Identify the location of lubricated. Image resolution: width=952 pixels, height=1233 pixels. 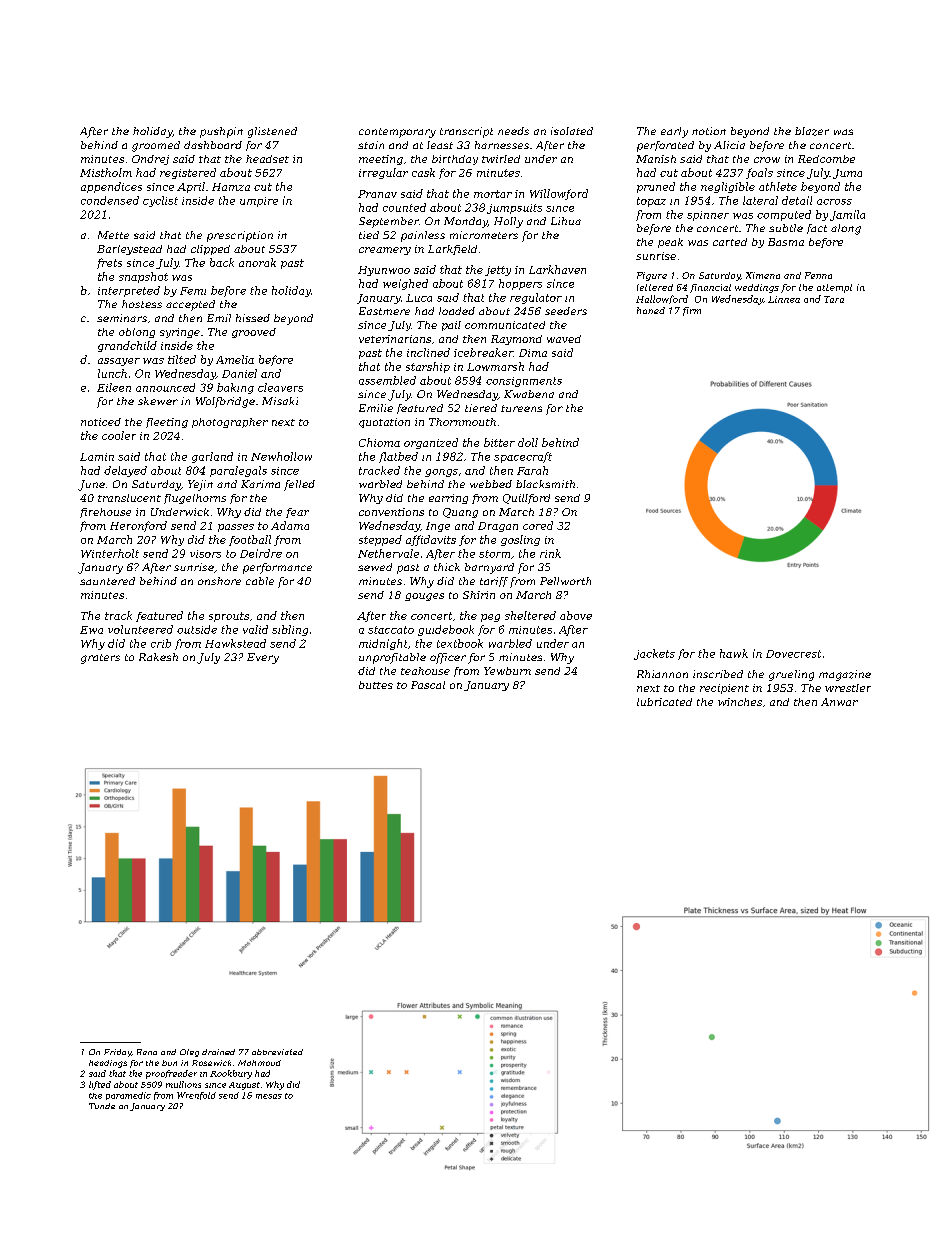
(664, 702).
